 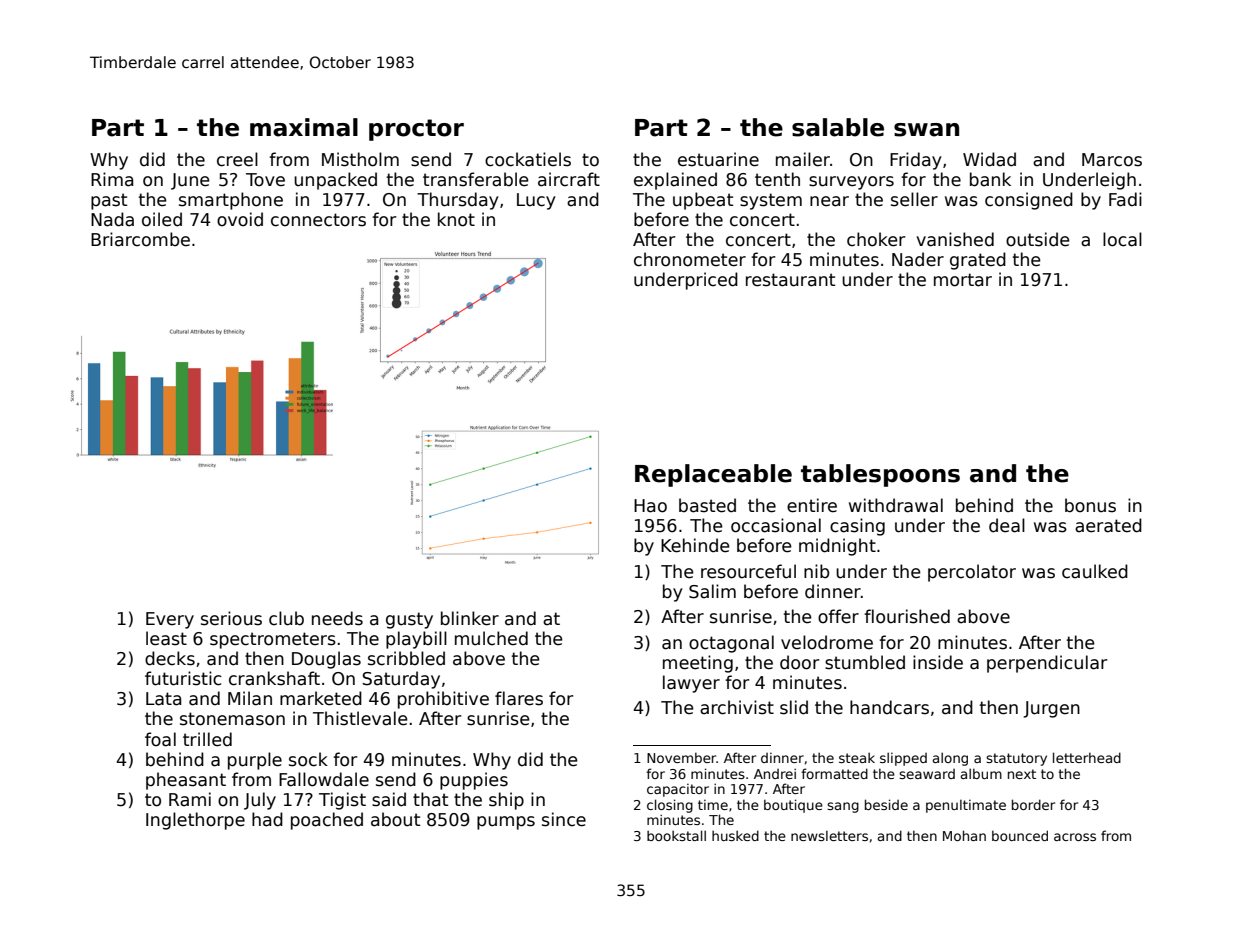 I want to click on knot, so click(x=456, y=219).
